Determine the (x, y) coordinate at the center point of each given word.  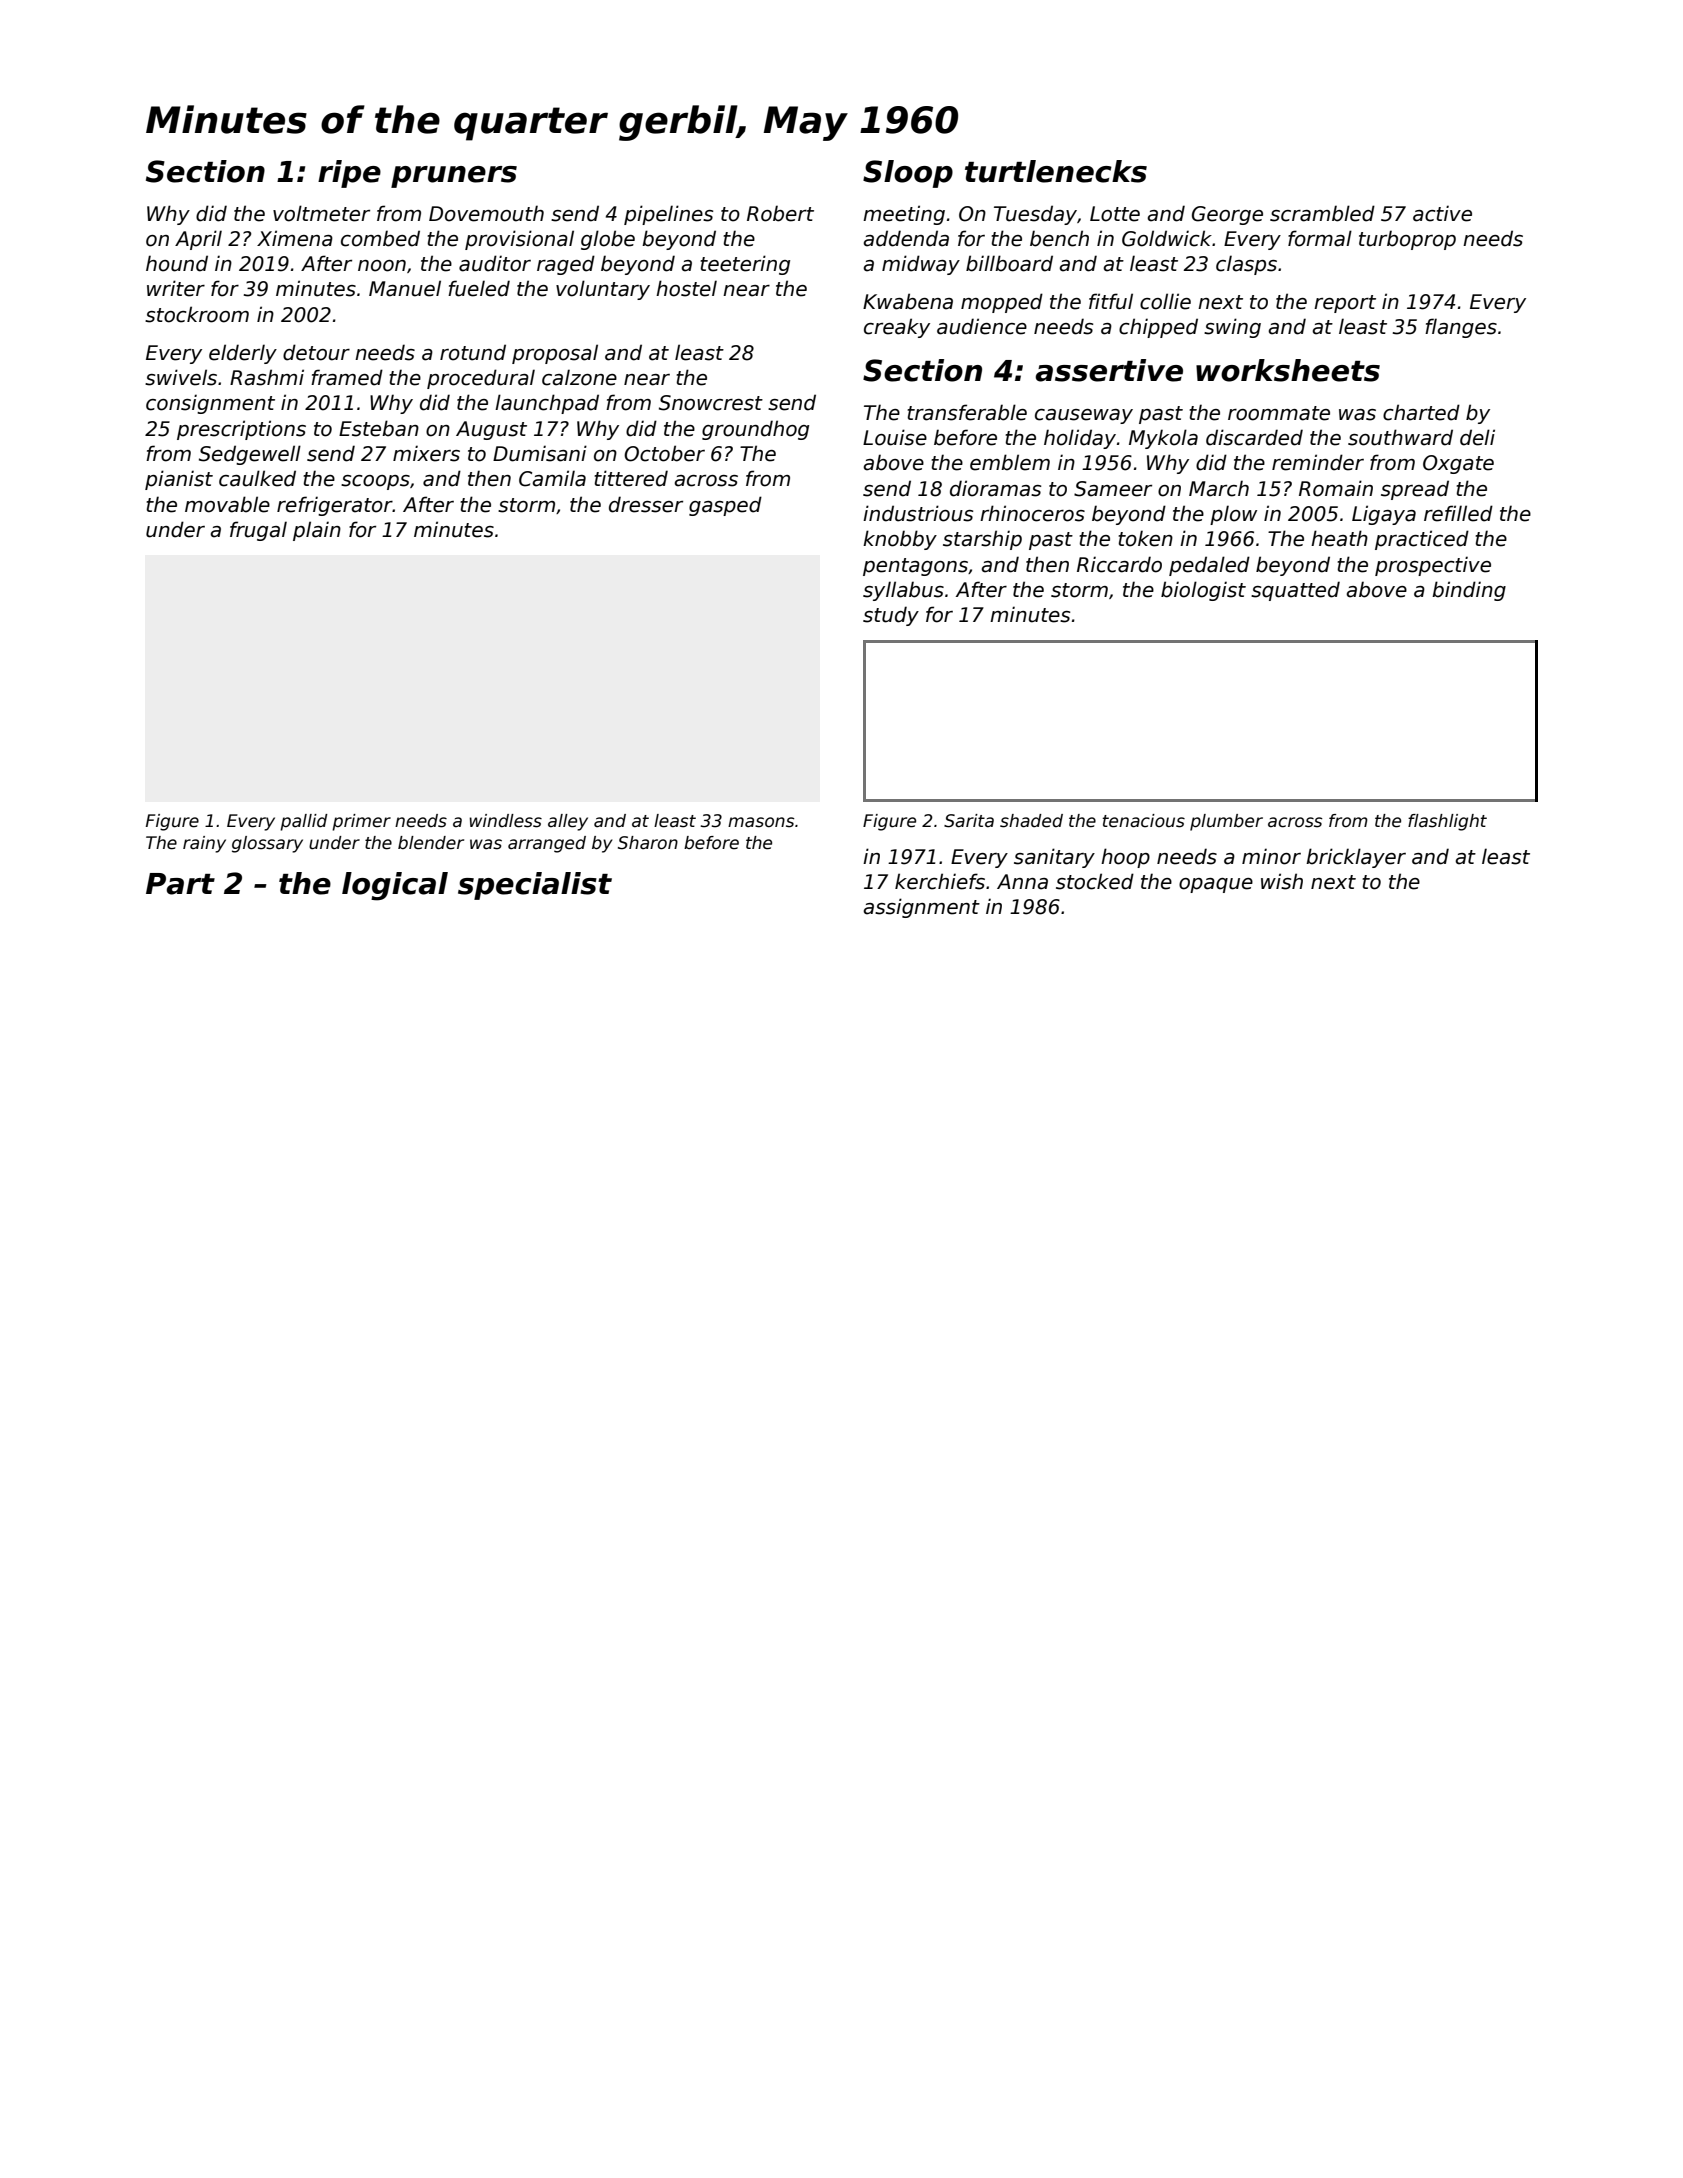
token (1145, 538)
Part (180, 884)
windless (505, 821)
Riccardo (1119, 564)
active (1442, 213)
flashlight (1447, 822)
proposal (555, 354)
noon (382, 266)
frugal (258, 531)
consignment (210, 404)
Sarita (969, 821)
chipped (1158, 328)
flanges (1461, 328)
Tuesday (1035, 215)
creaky (897, 328)
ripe (349, 174)
